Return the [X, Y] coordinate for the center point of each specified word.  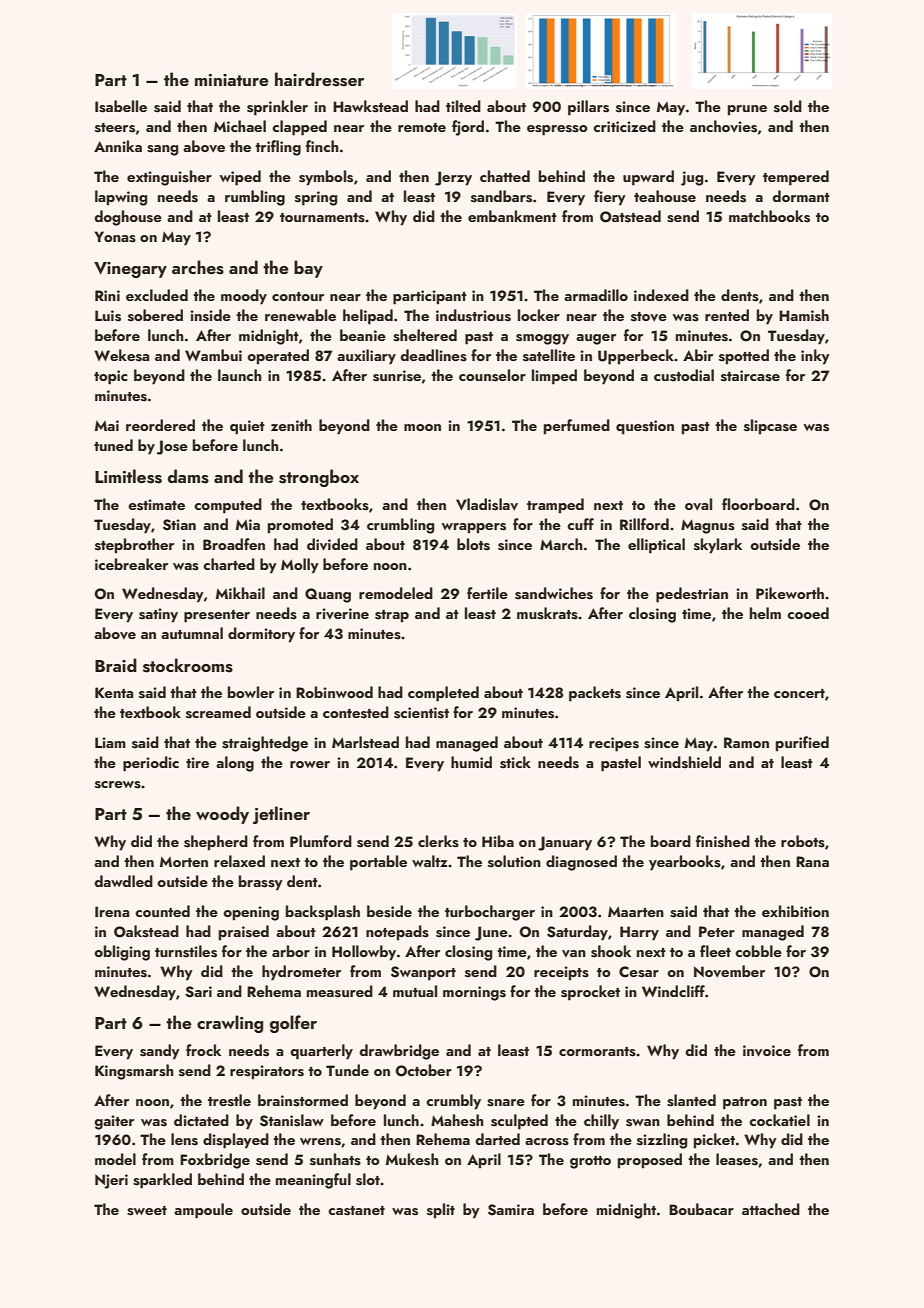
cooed [808, 613]
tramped [555, 506]
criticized [624, 126]
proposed [650, 1161]
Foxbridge [215, 1161]
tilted [463, 106]
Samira [511, 1210]
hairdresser [319, 79]
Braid [116, 665]
